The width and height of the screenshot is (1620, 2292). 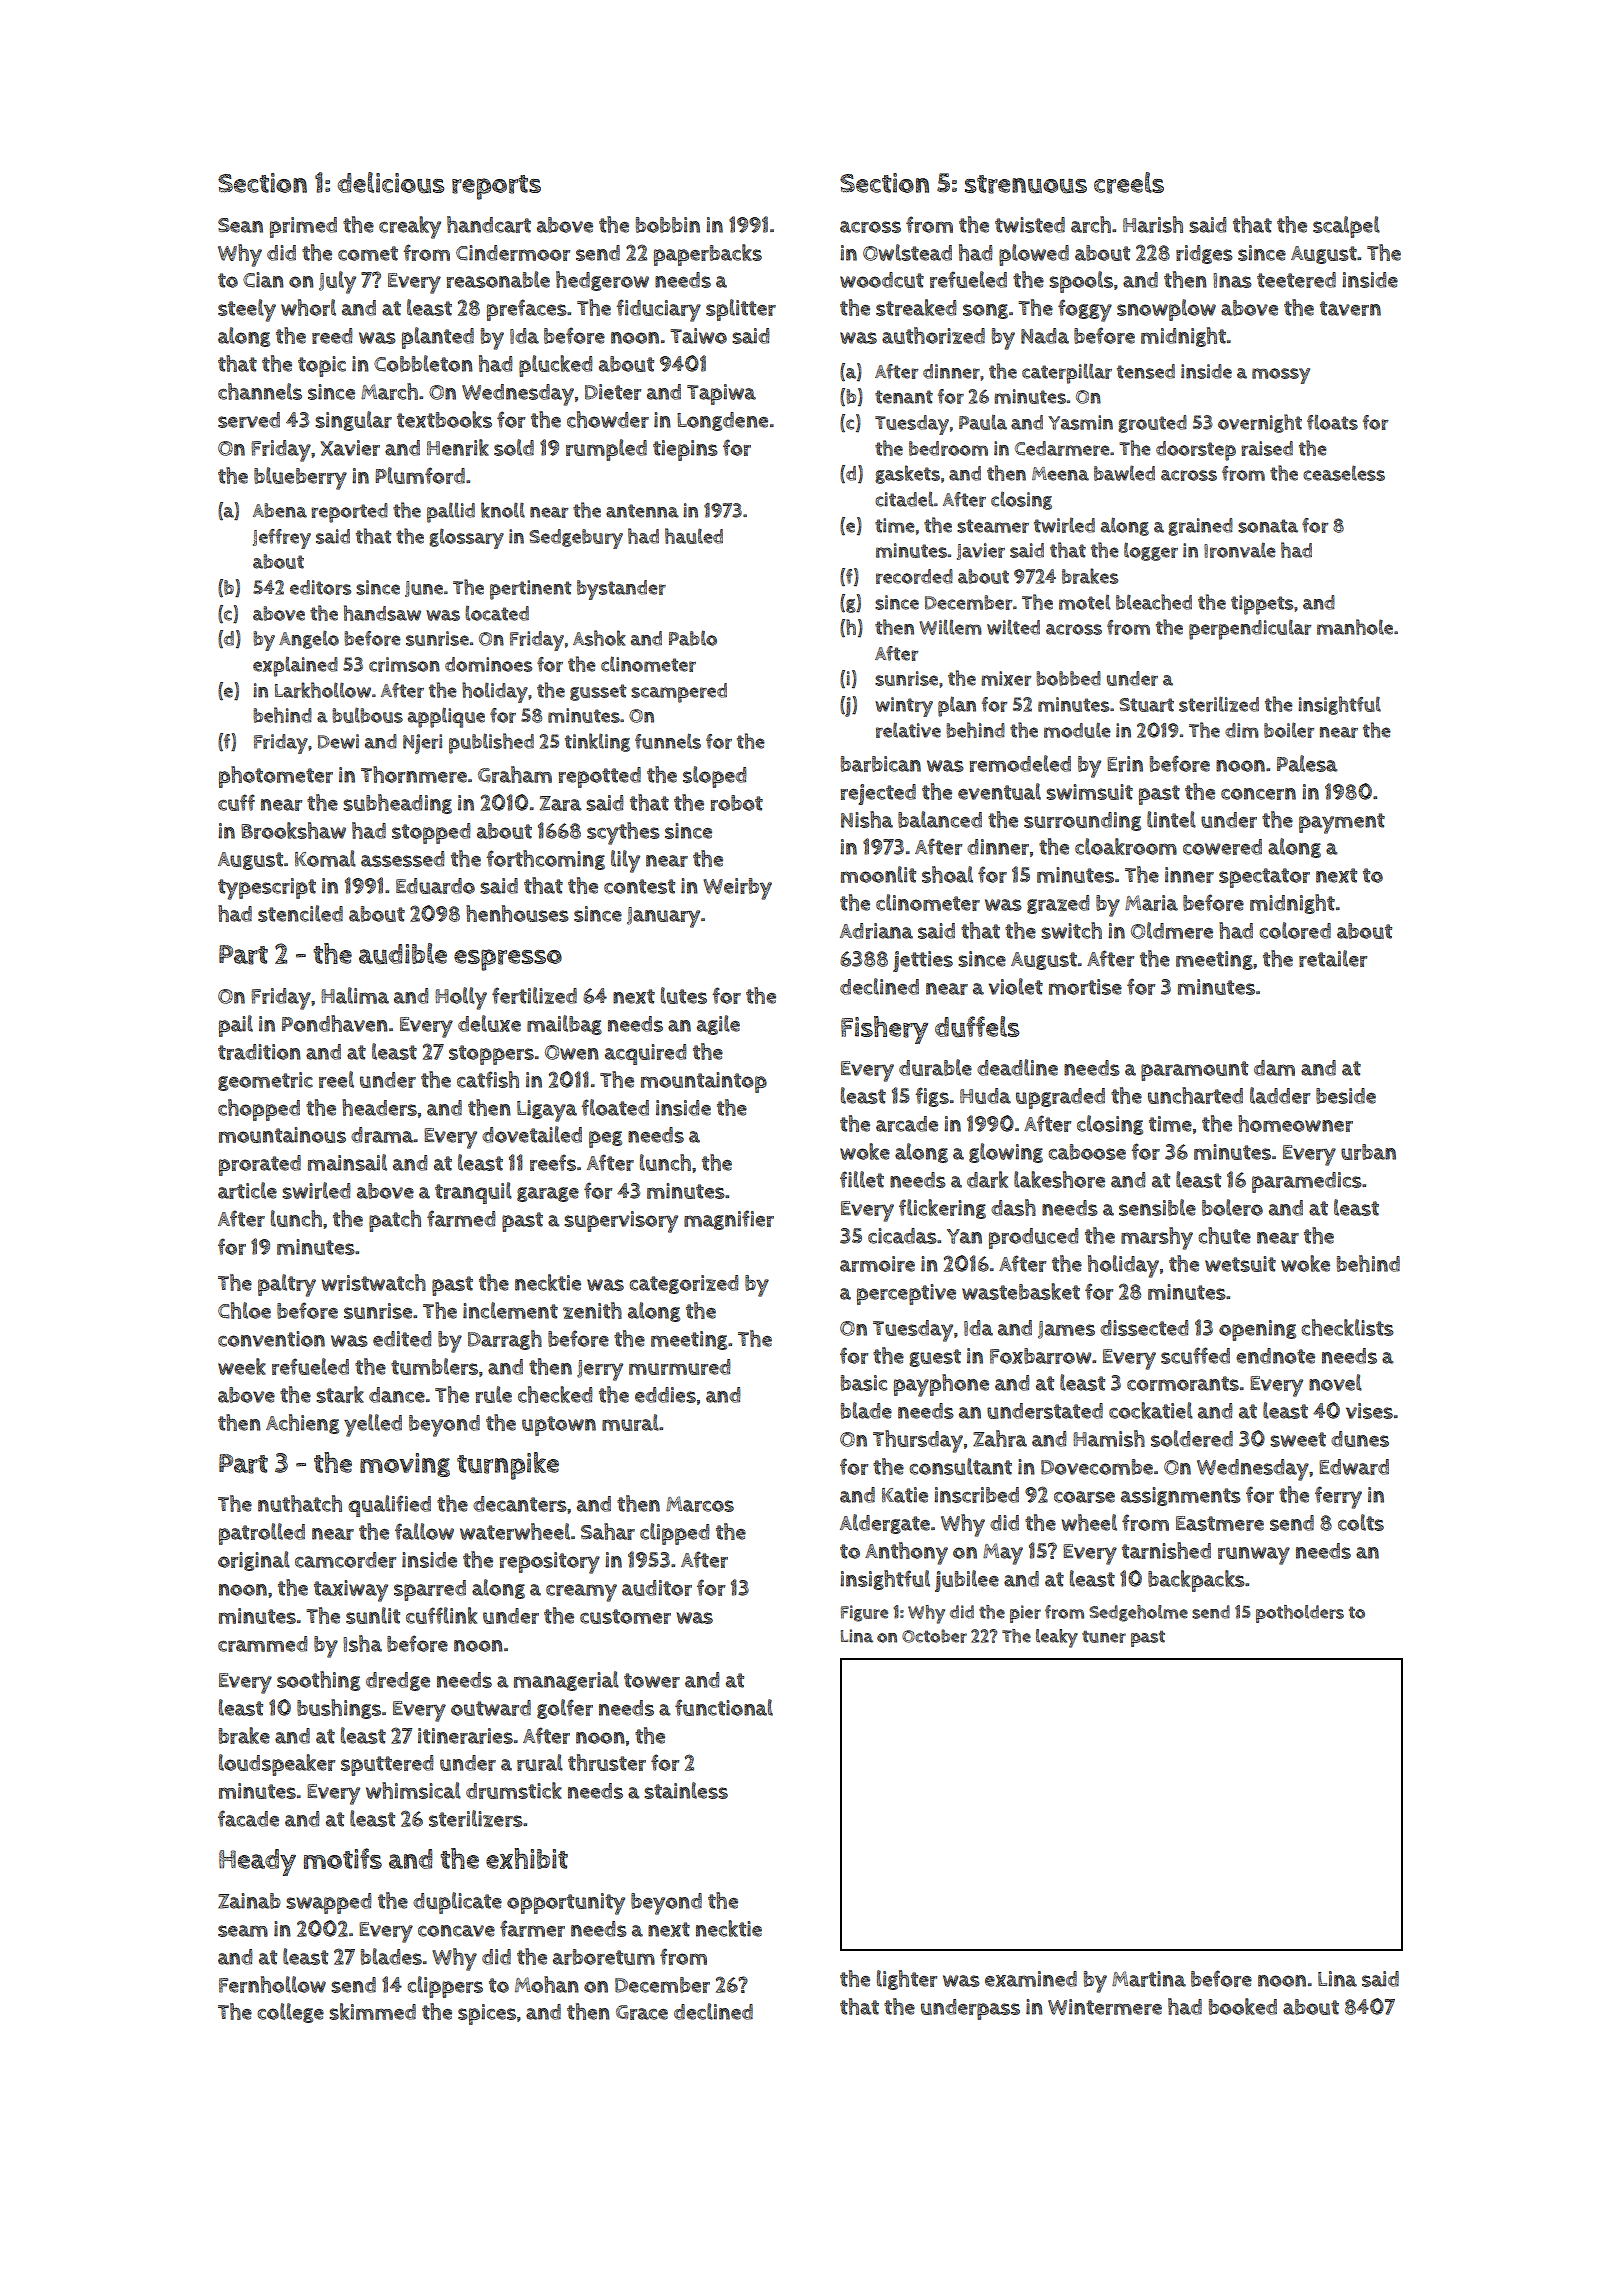 I want to click on payment, so click(x=1342, y=823).
